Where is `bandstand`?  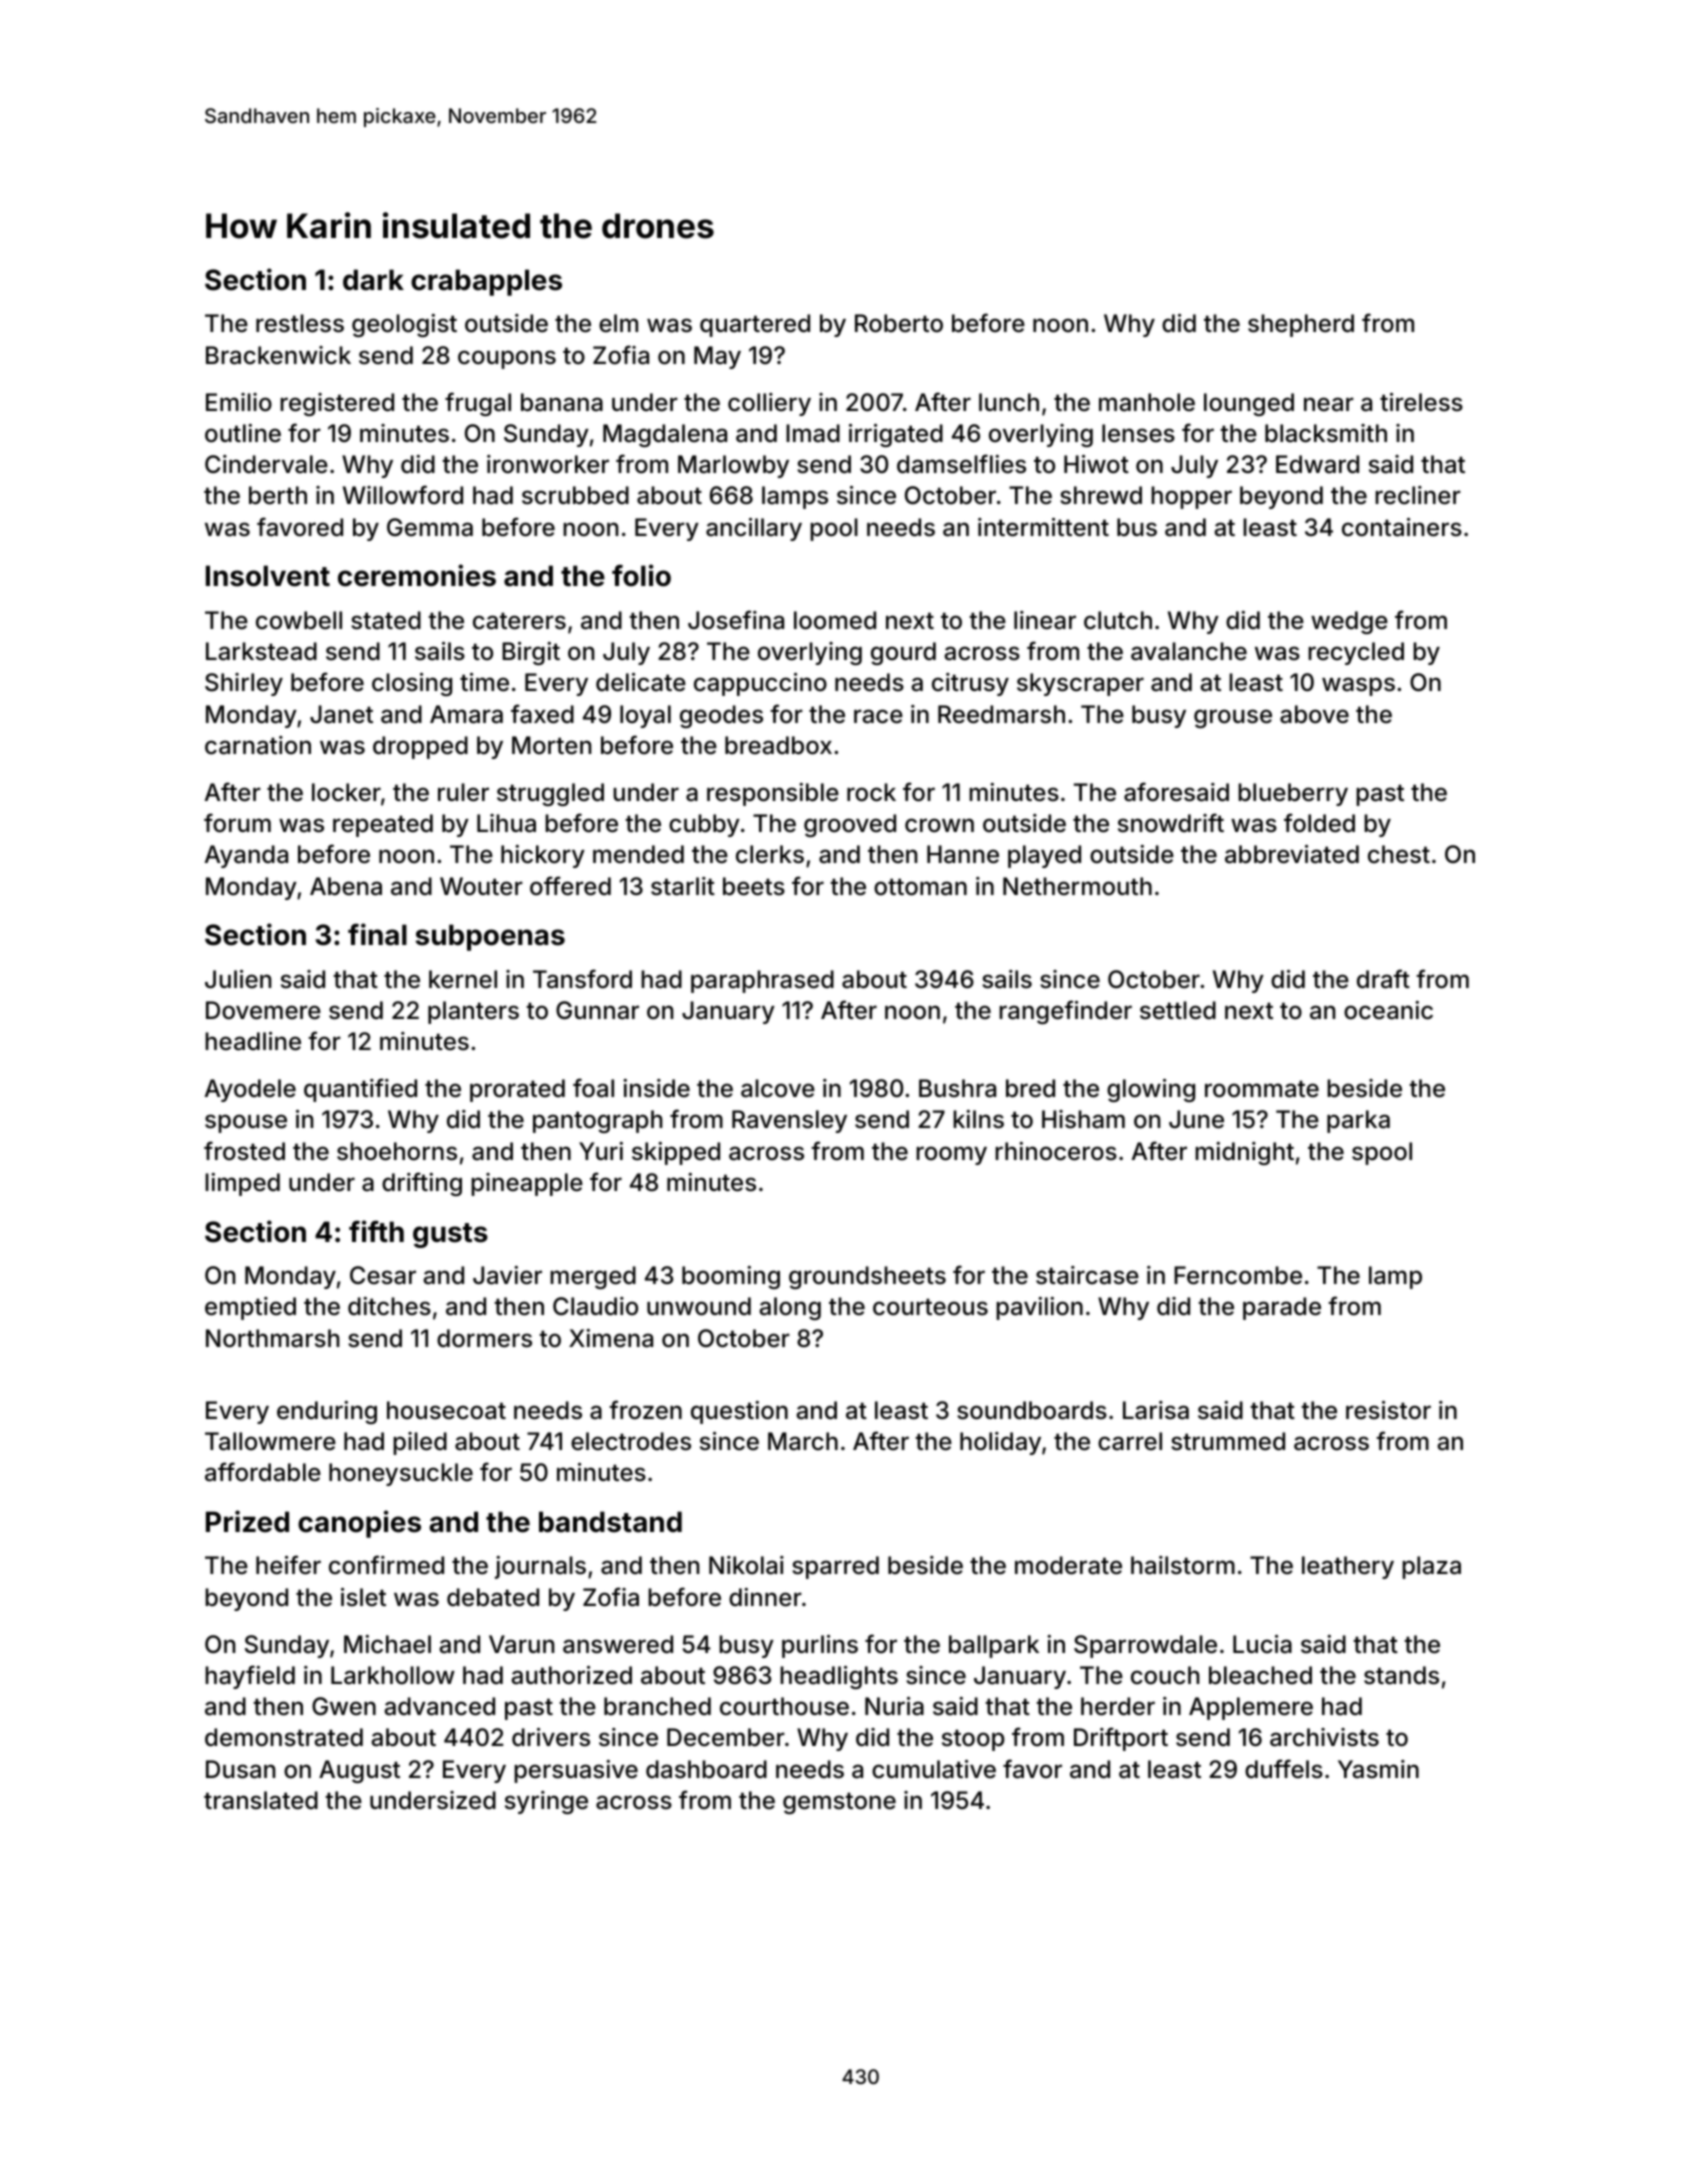
bandstand is located at coordinates (610, 1522).
